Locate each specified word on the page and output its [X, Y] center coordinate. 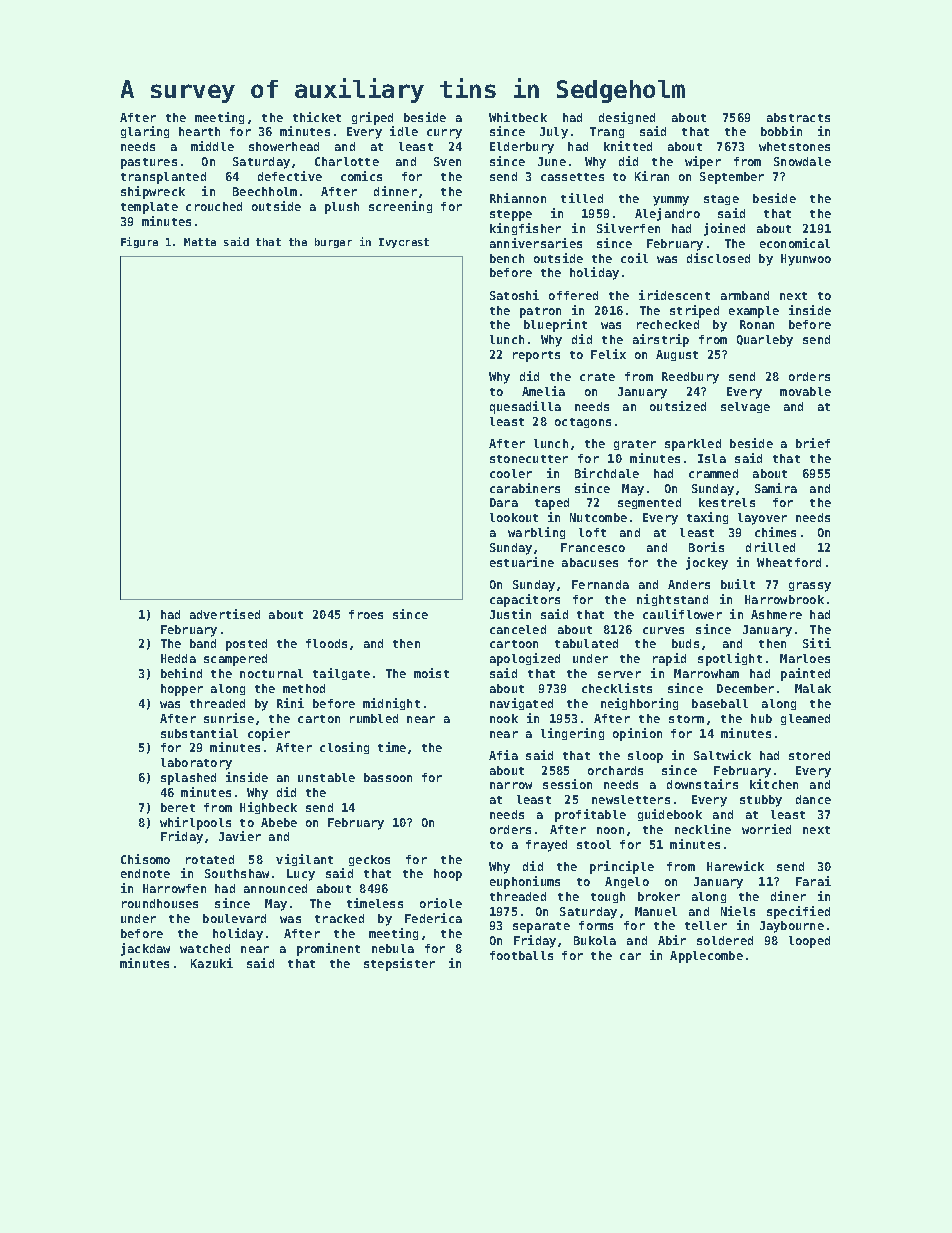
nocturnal [271, 673]
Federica [433, 918]
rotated [210, 859]
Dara [504, 502]
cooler [511, 473]
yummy [671, 201]
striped [694, 311]
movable [805, 391]
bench [507, 258]
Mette [200, 242]
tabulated [586, 643]
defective [290, 176]
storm [686, 719]
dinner [395, 191]
